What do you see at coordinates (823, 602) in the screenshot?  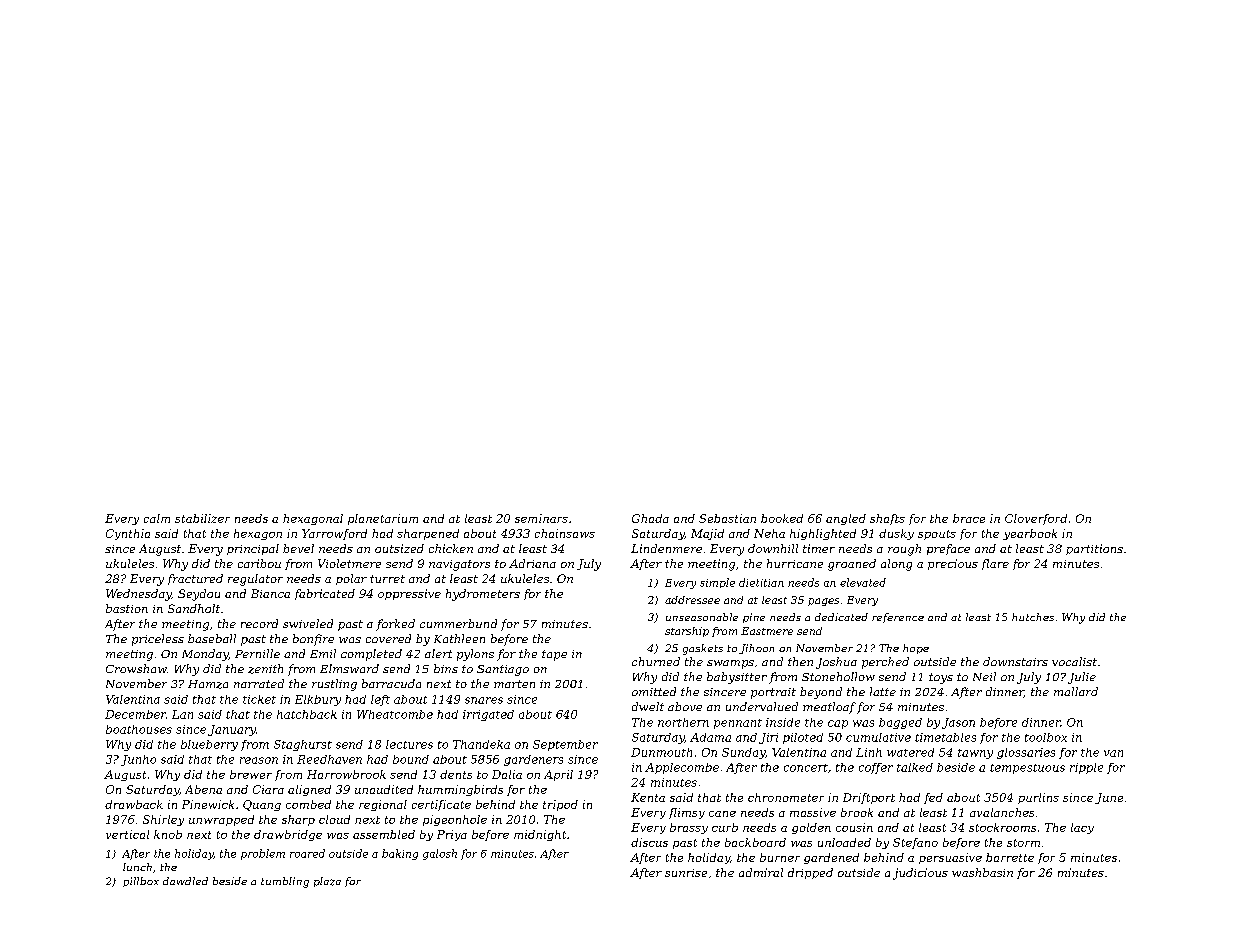 I see `pages` at bounding box center [823, 602].
